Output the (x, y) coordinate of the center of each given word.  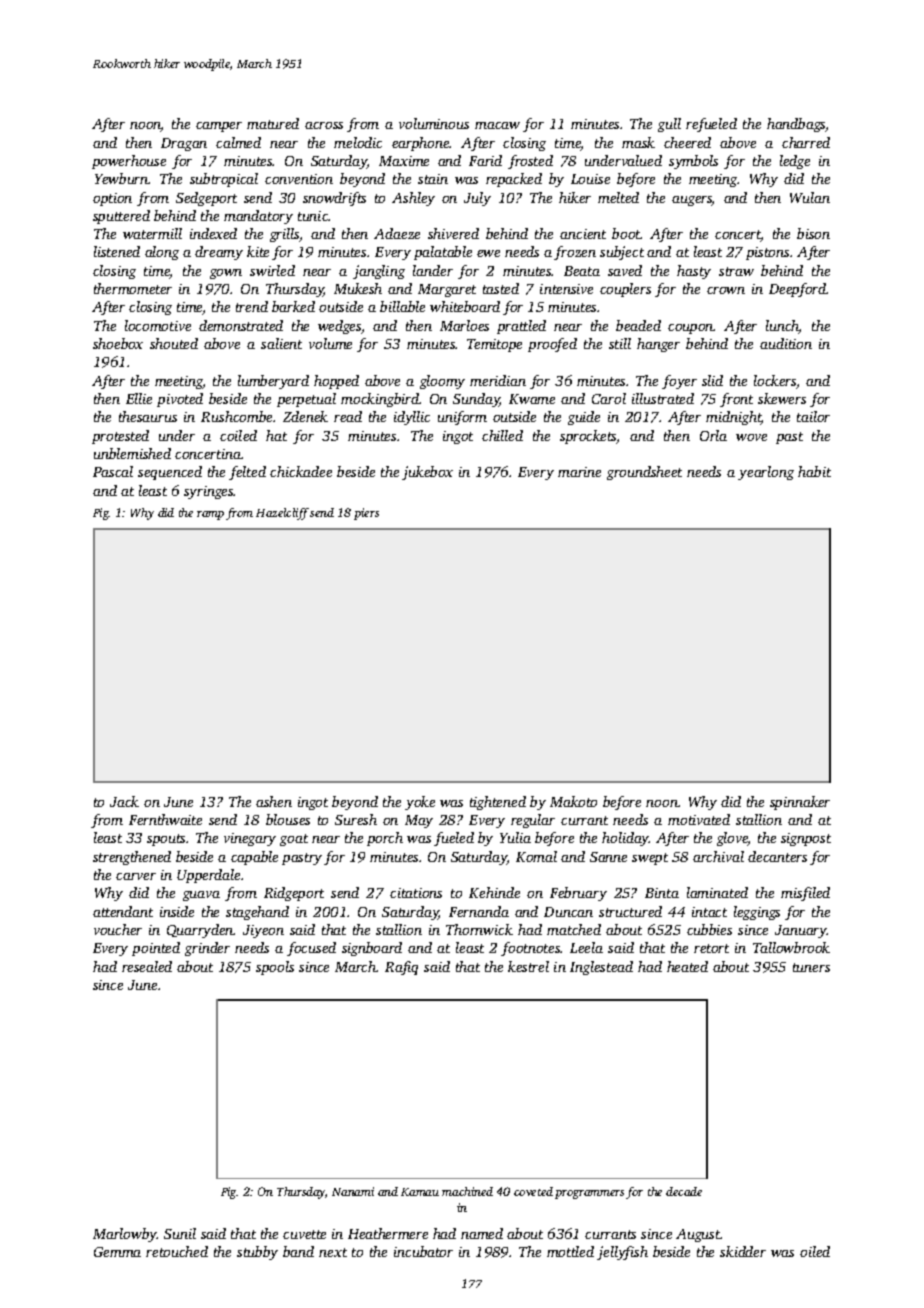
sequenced (170, 473)
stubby (257, 1253)
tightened (498, 803)
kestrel (528, 966)
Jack (124, 801)
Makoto (573, 801)
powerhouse (129, 162)
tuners (811, 967)
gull (669, 125)
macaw (497, 125)
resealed (147, 966)
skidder (743, 1251)
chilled (502, 435)
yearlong (766, 473)
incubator (423, 1251)
